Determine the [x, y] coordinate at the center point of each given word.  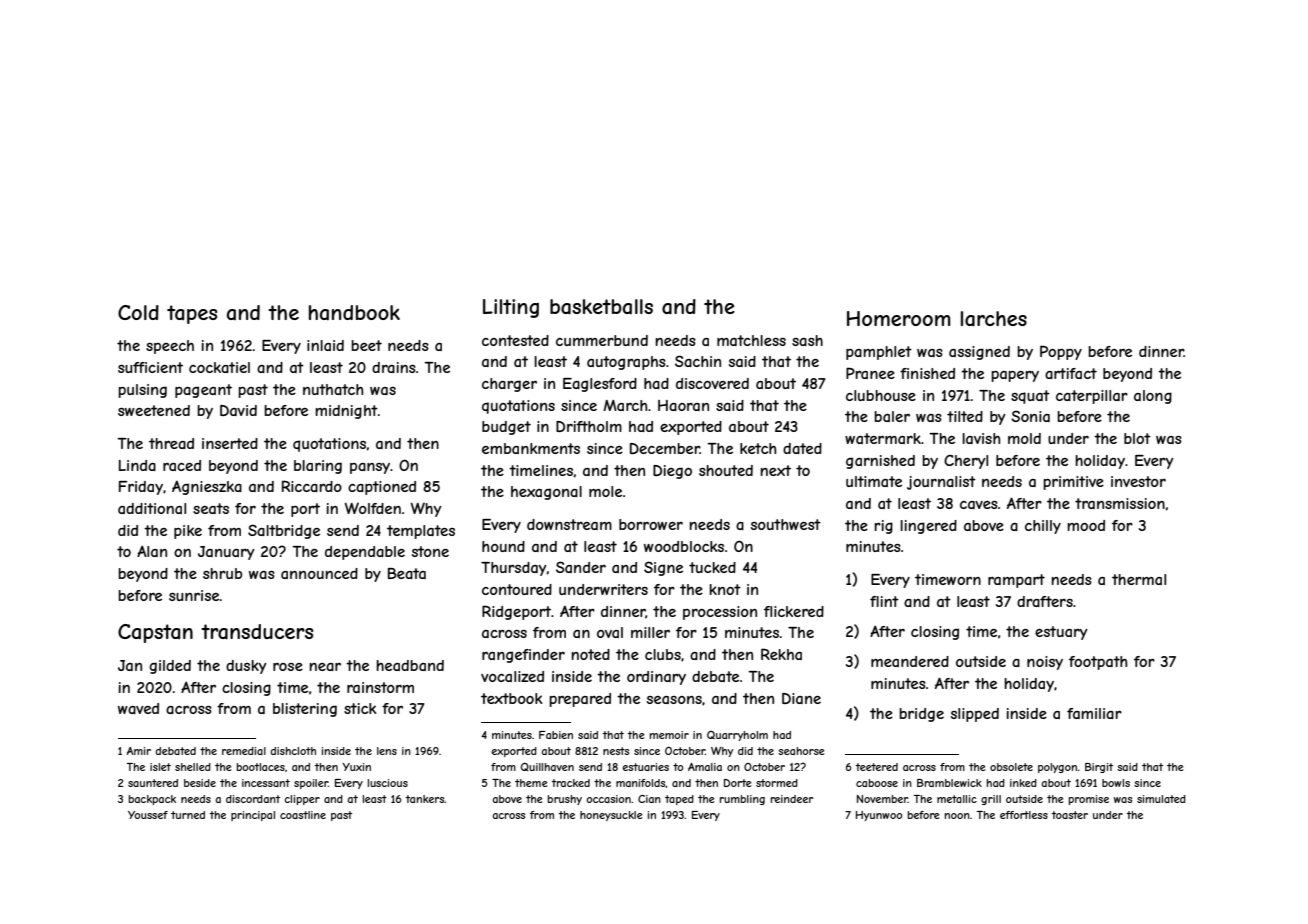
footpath [1098, 663]
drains [394, 367]
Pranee [870, 373]
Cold [138, 312]
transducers [257, 632]
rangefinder [523, 656]
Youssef [148, 815]
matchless [751, 340]
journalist [941, 483]
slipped [975, 715]
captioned [382, 488]
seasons [674, 700]
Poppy [1061, 352]
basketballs [601, 307]
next [775, 470]
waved [138, 708]
